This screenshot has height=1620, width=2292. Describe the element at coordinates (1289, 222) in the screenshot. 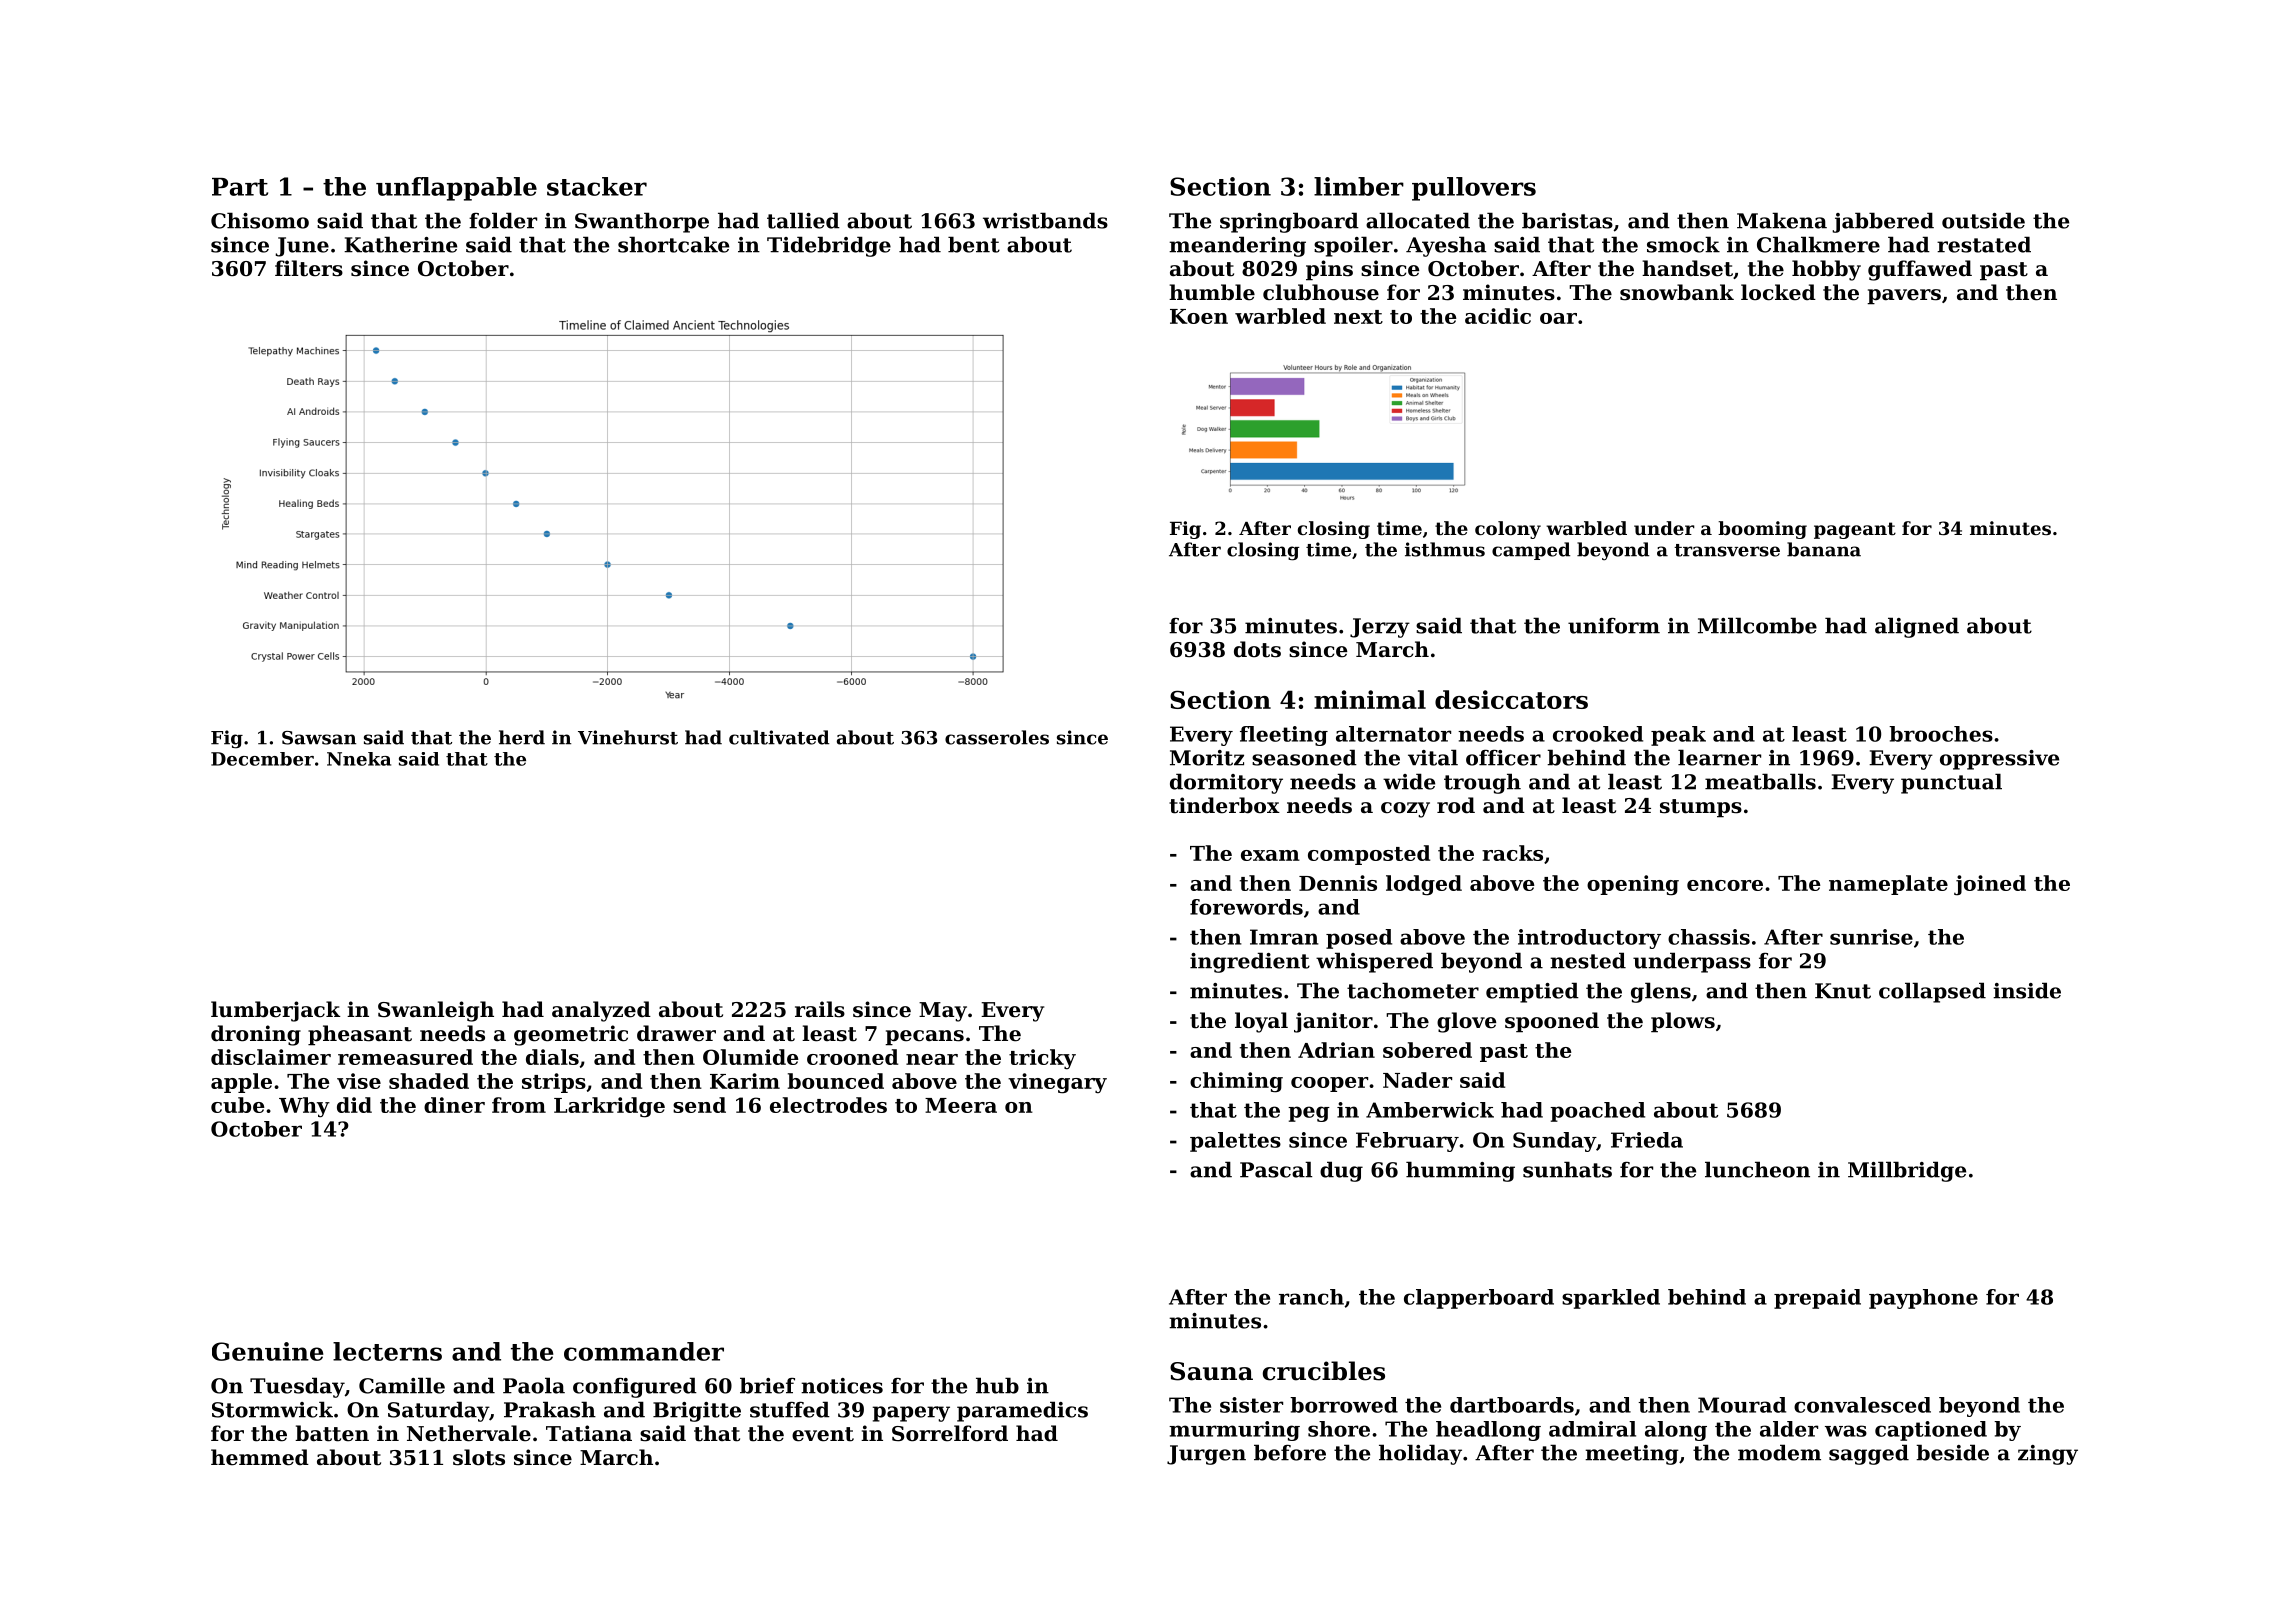

I see `springboard` at that location.
